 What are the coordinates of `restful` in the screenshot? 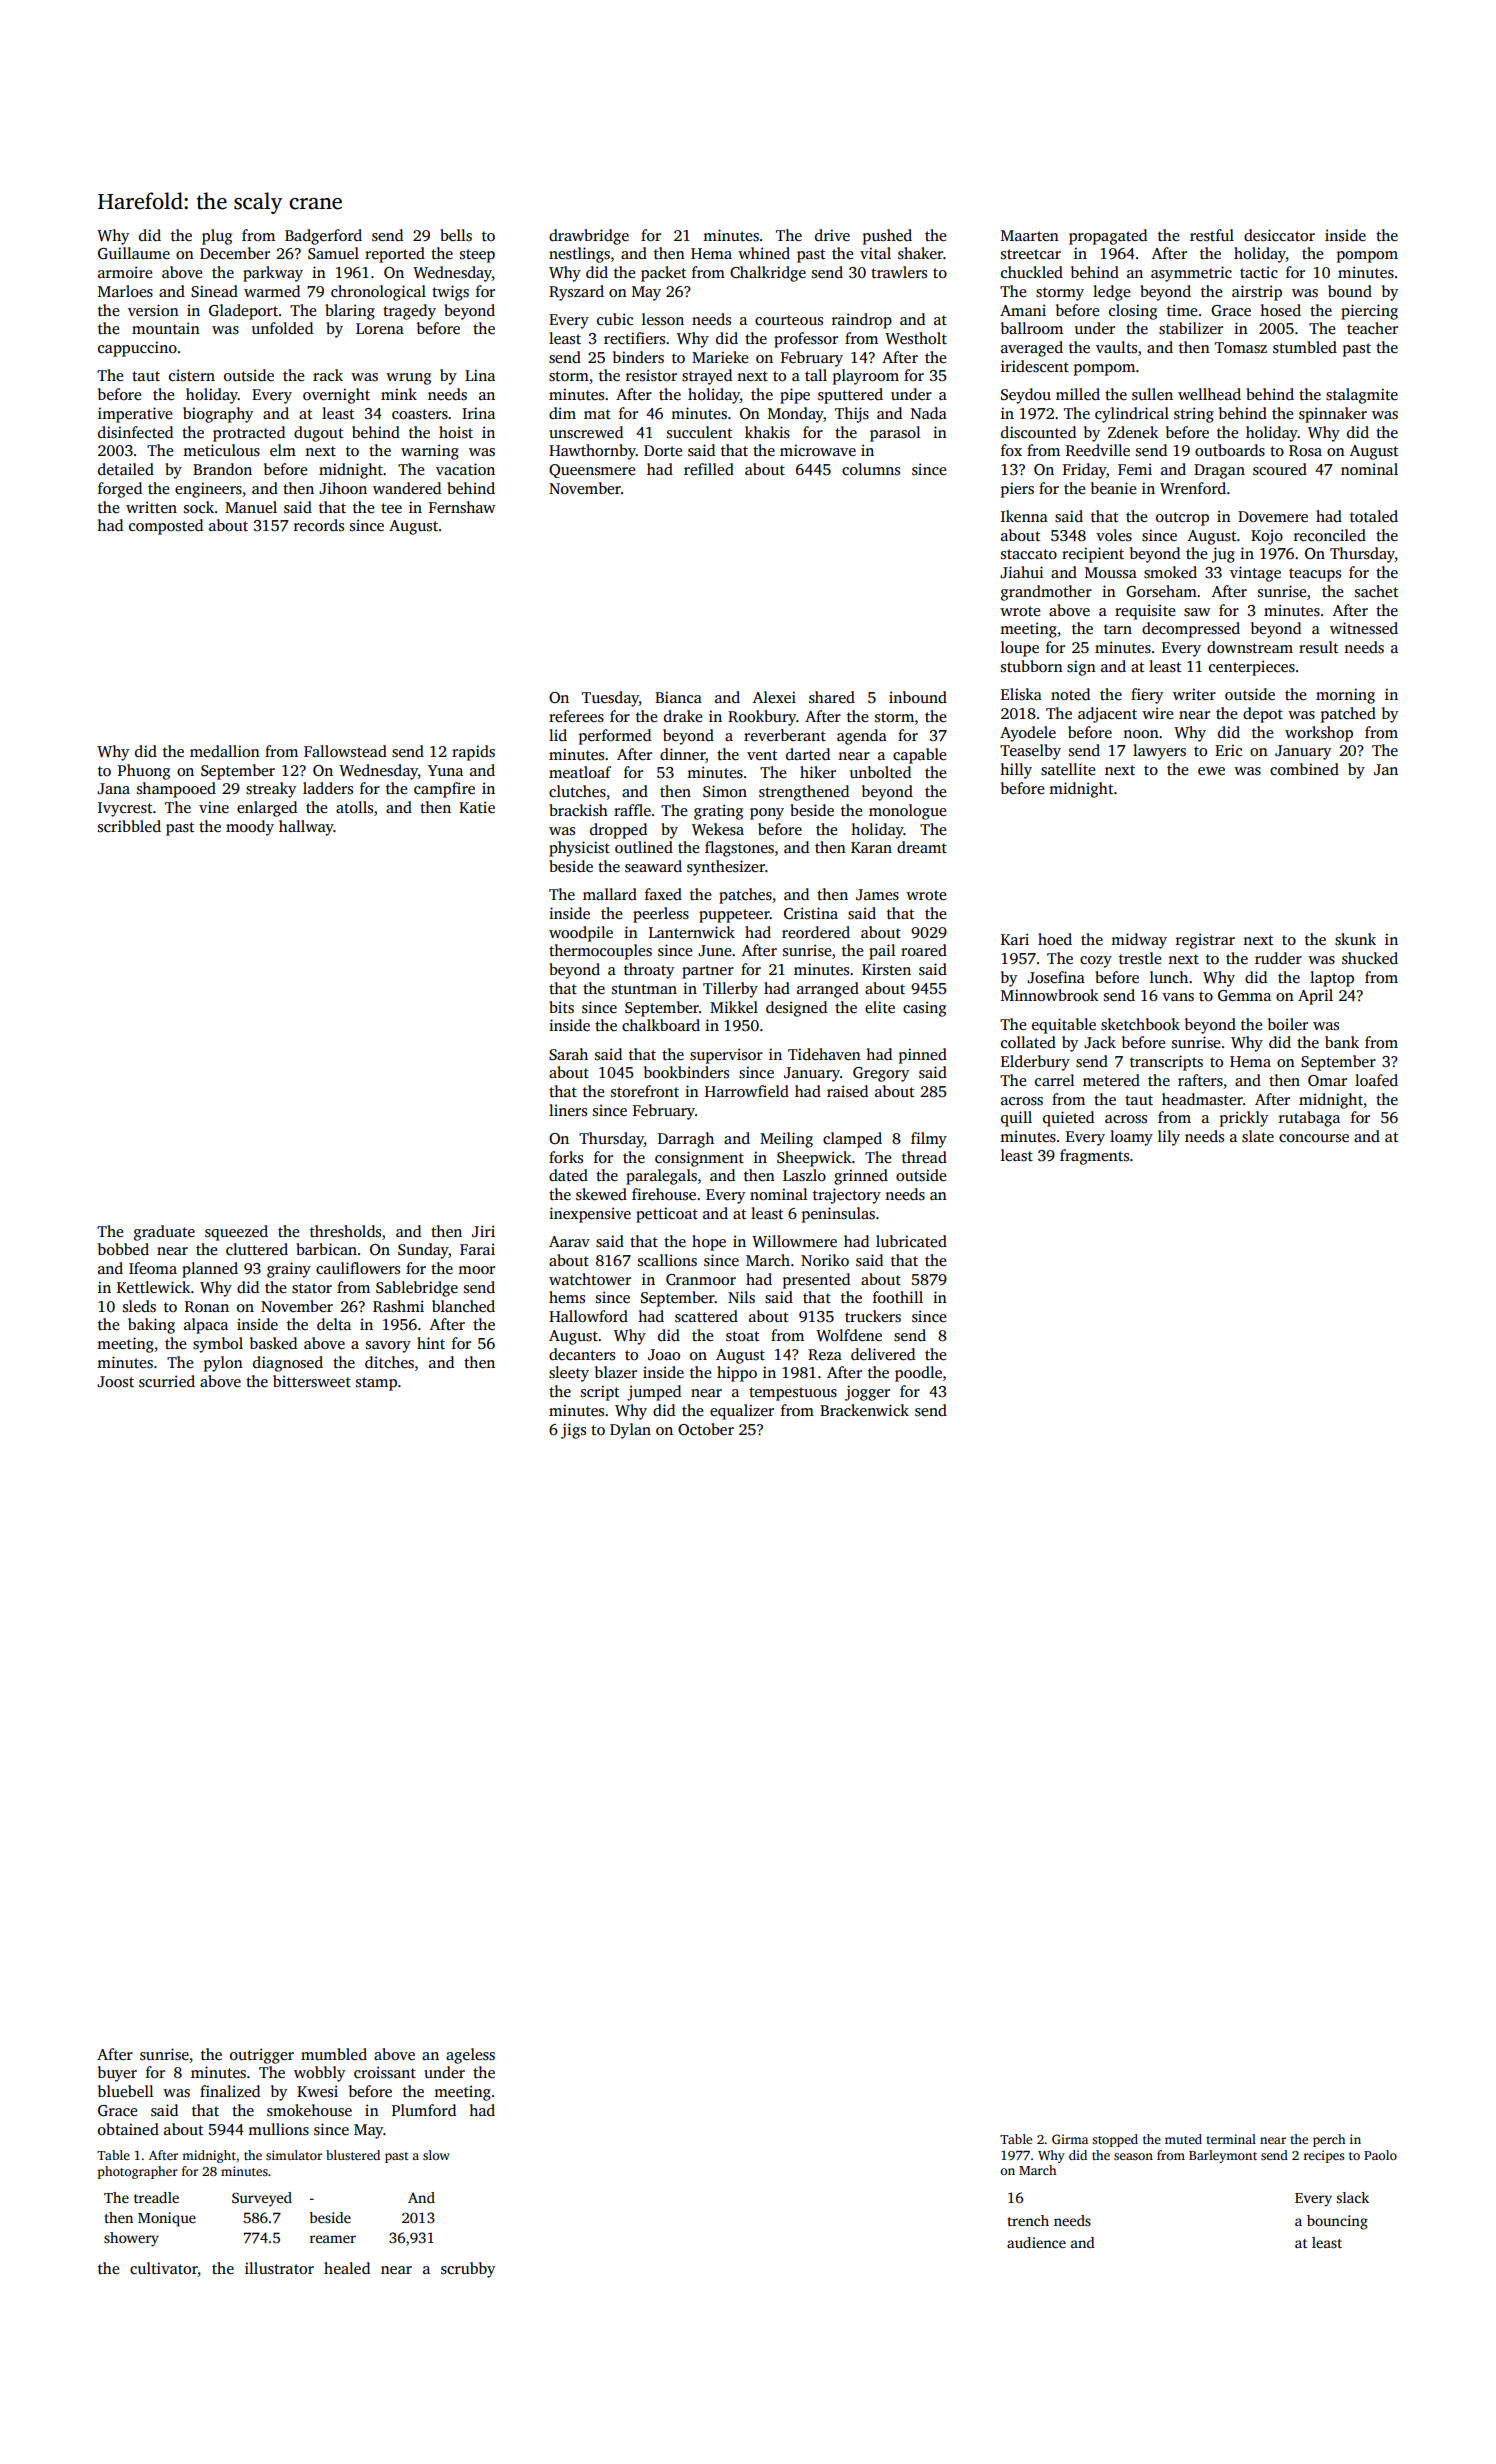 It's located at (1212, 235).
